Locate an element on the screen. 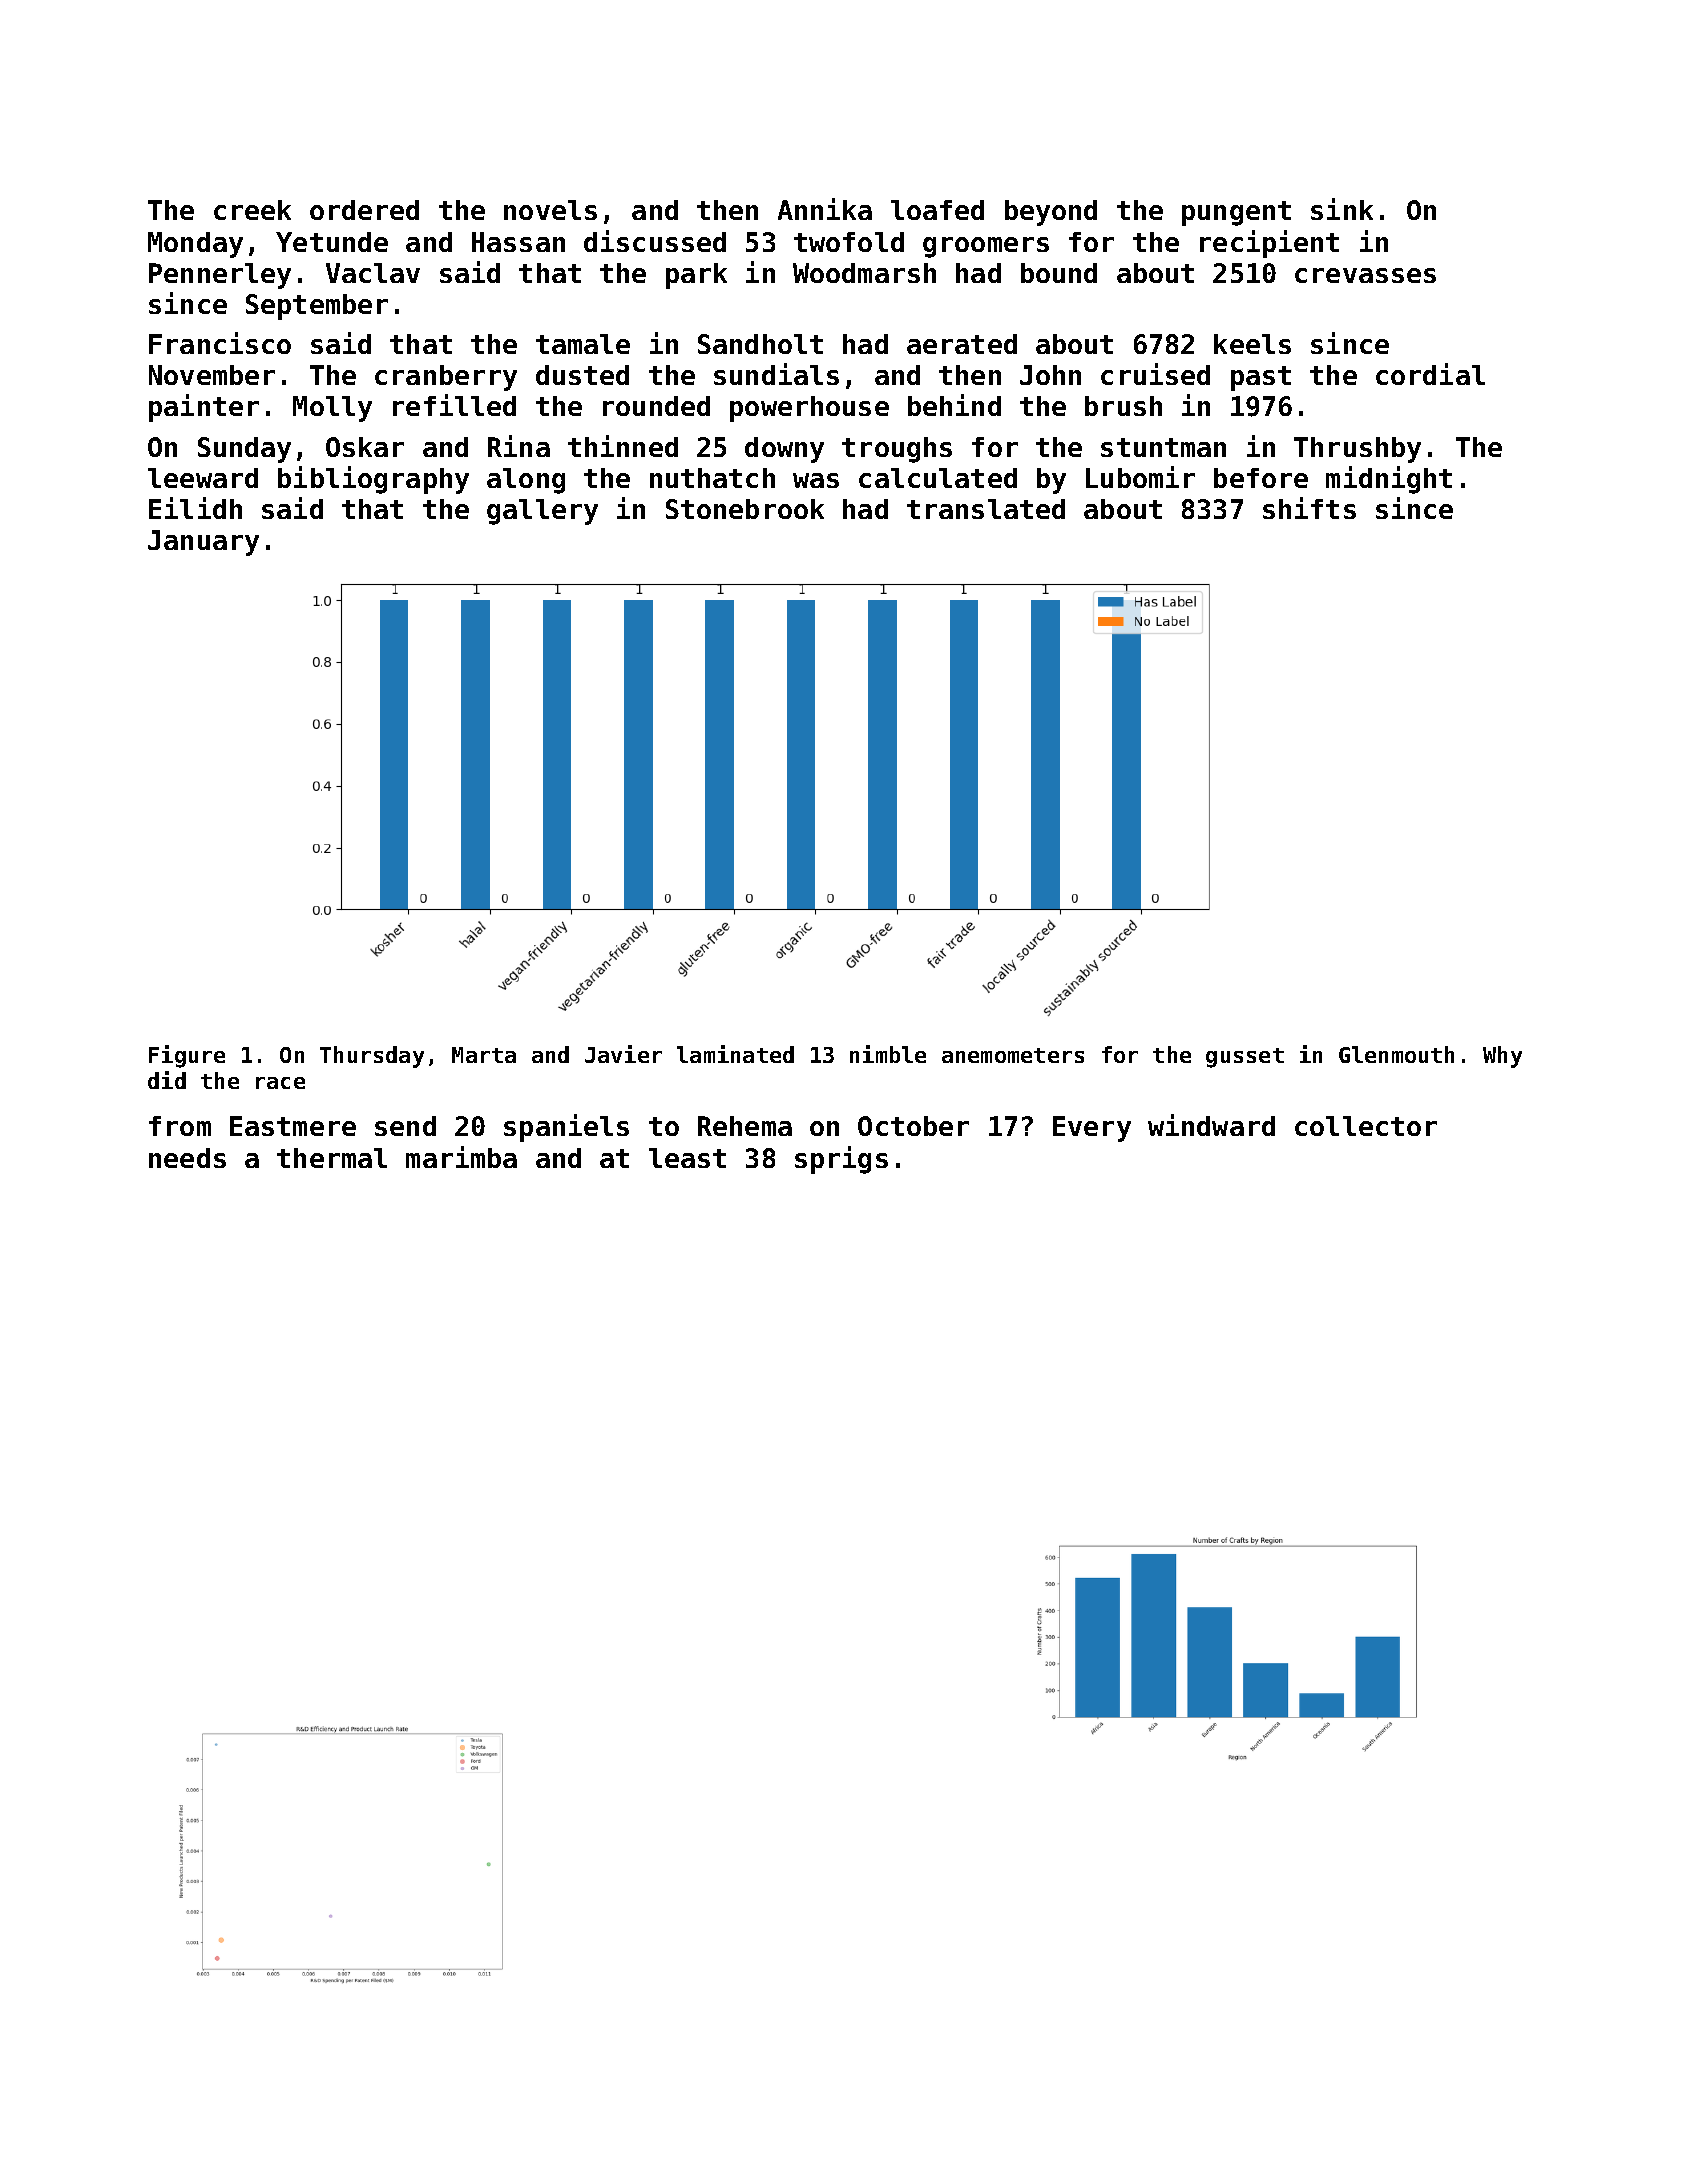 Image resolution: width=1683 pixels, height=2178 pixels. Marta is located at coordinates (484, 1055).
